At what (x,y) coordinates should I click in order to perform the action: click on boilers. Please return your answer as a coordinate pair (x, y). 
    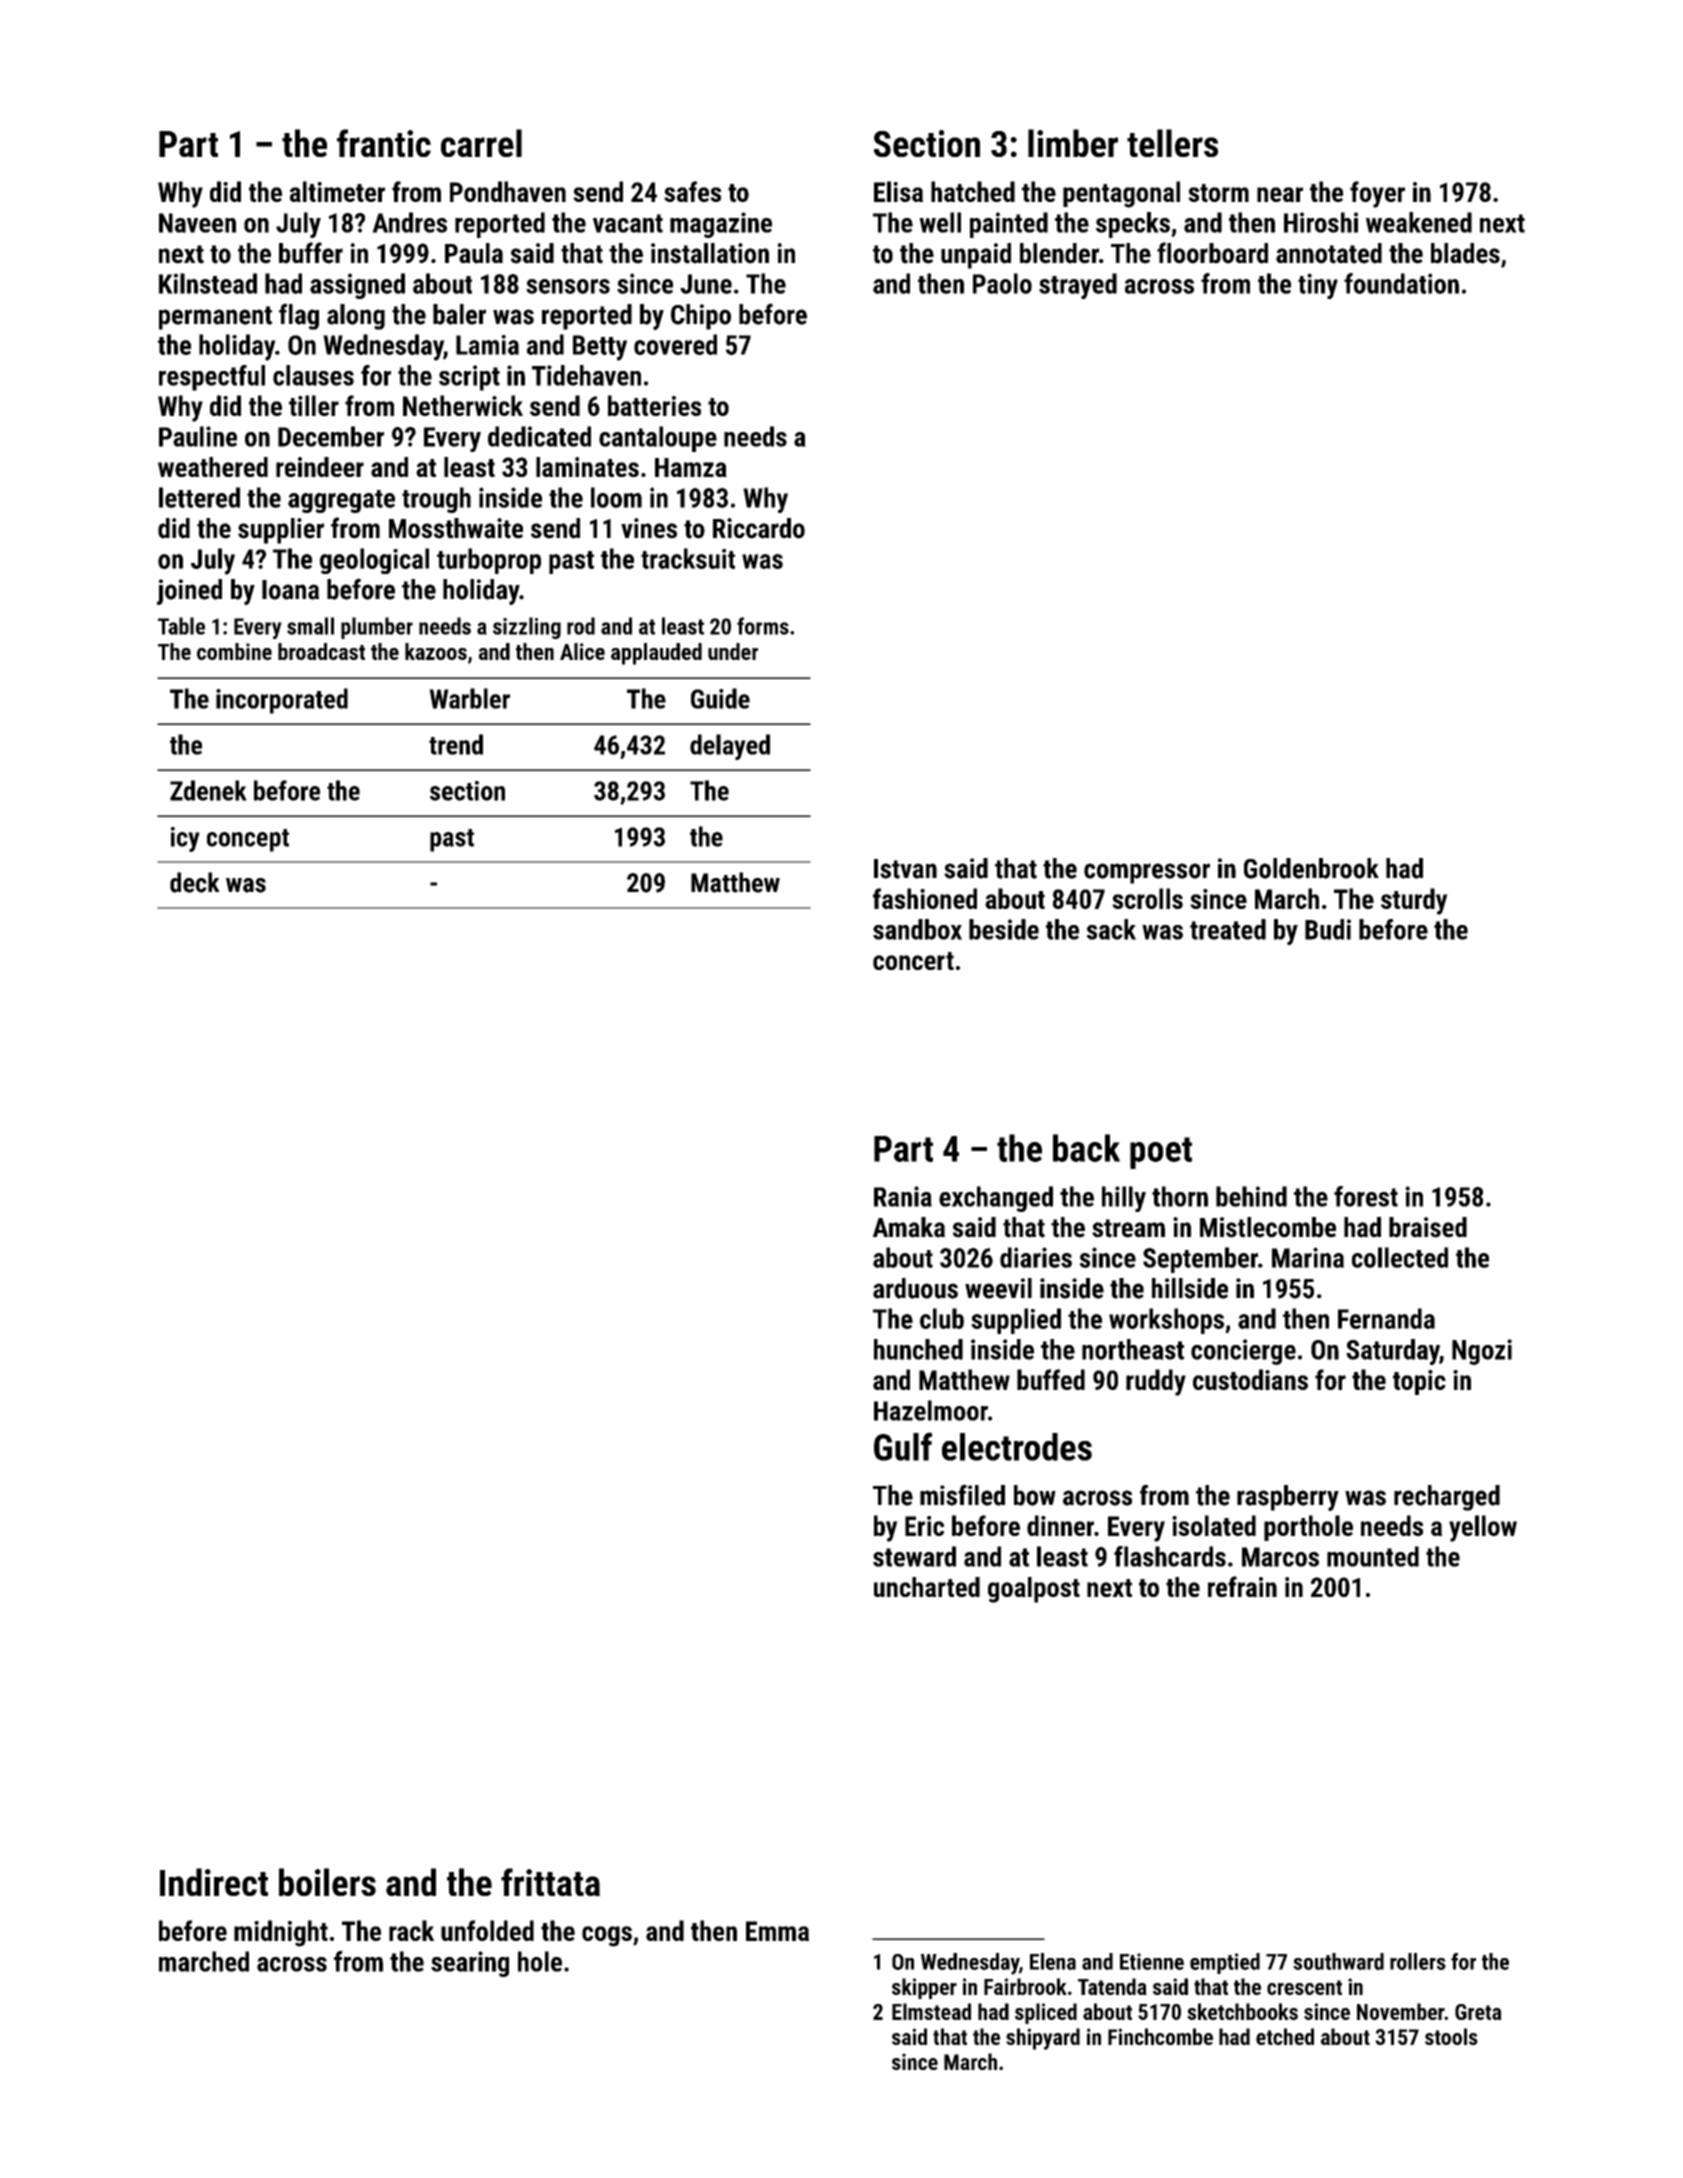
    Looking at the image, I should click on (327, 1882).
